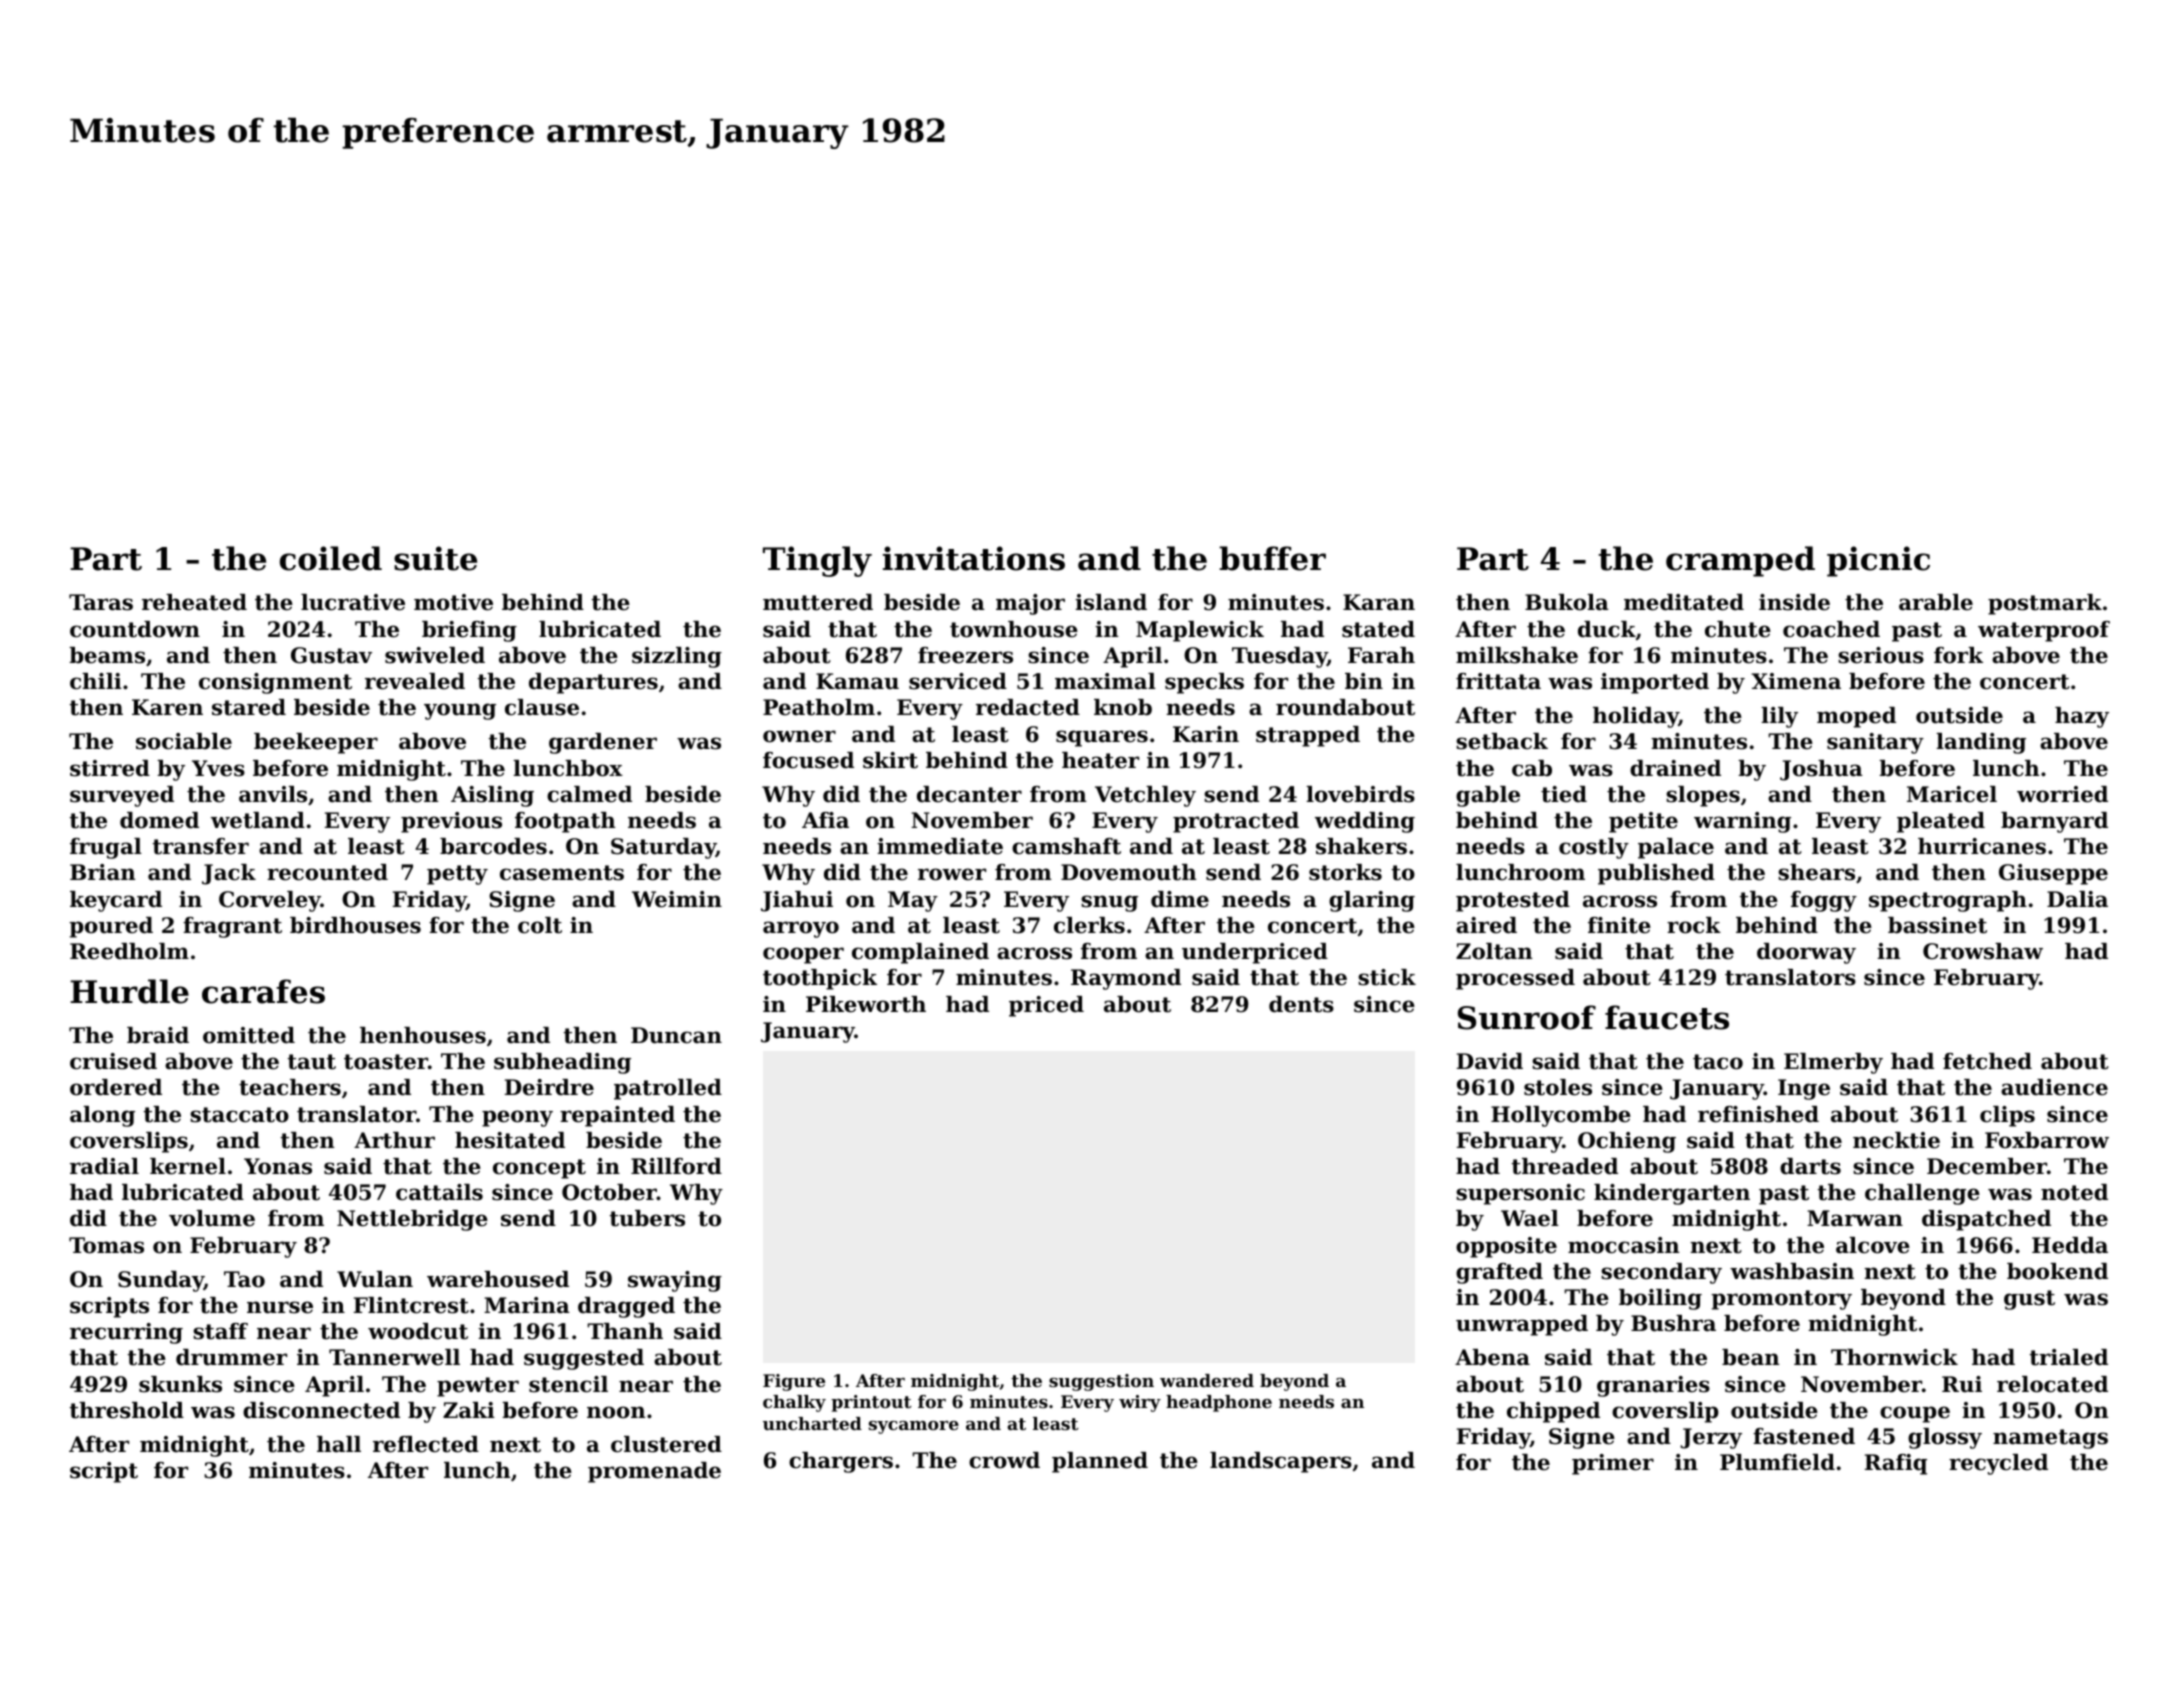 The width and height of the screenshot is (2178, 1683). Describe the element at coordinates (1792, 1271) in the screenshot. I see `washbasin` at that location.
